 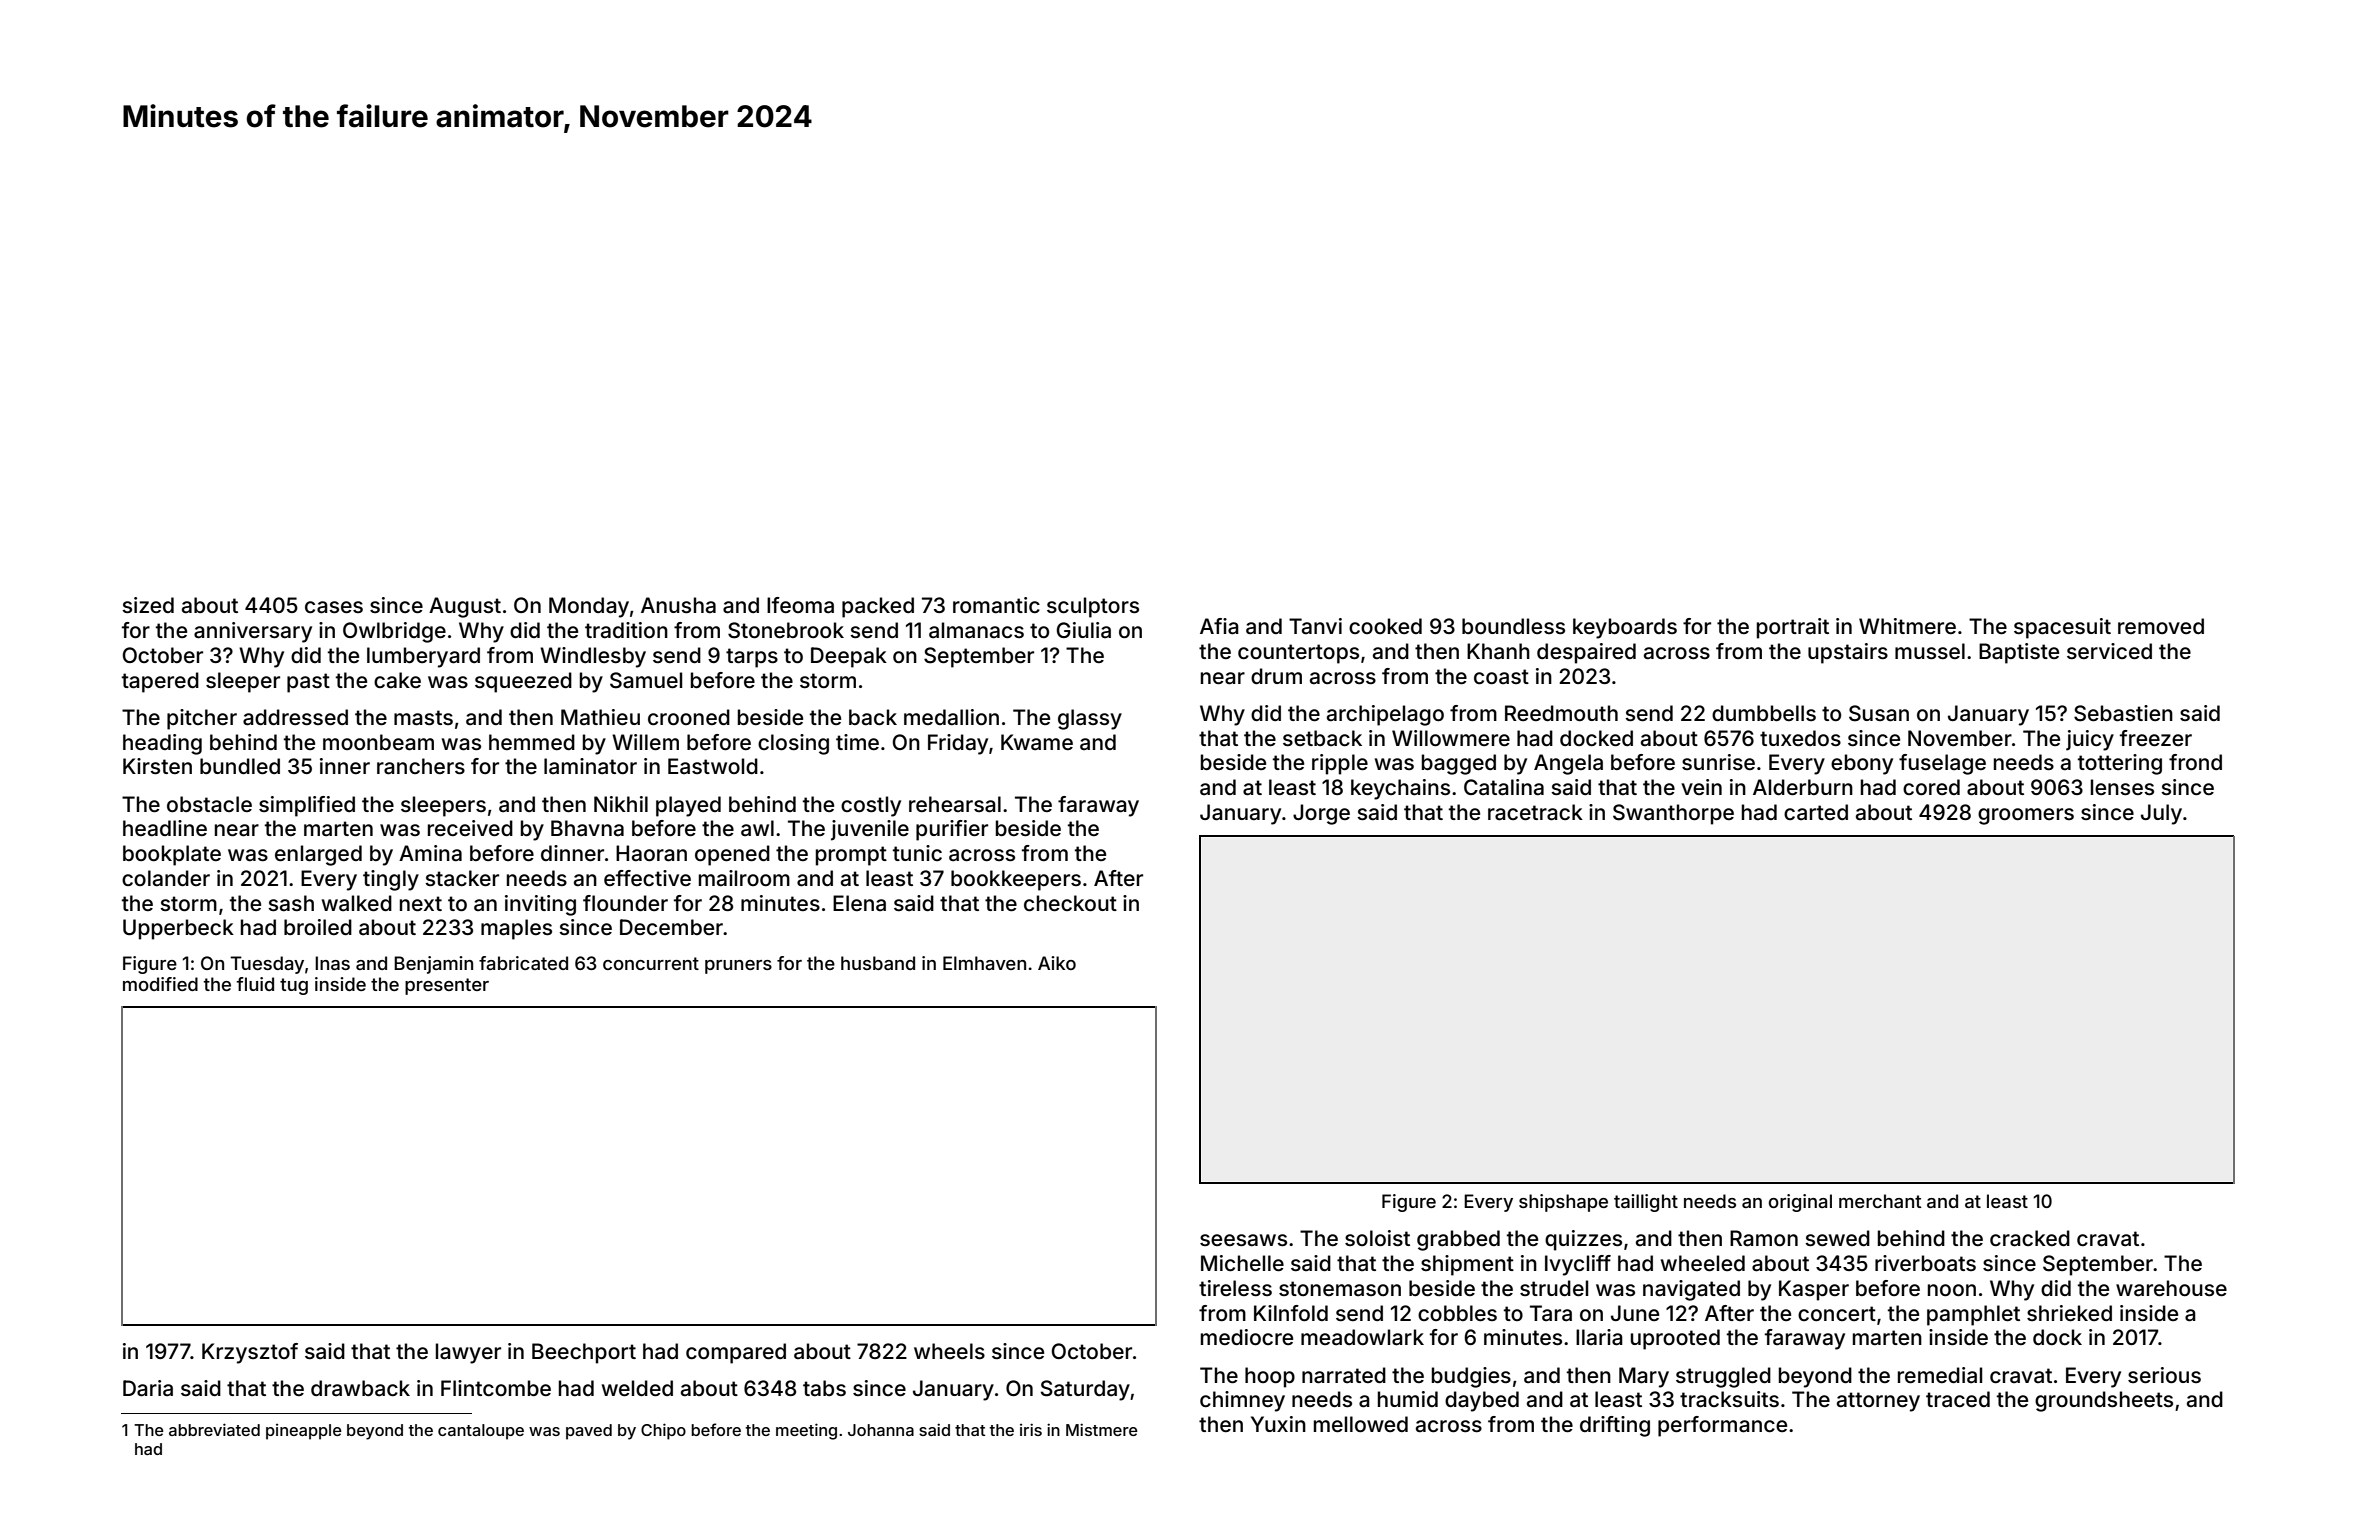 What do you see at coordinates (516, 929) in the screenshot?
I see `maples` at bounding box center [516, 929].
